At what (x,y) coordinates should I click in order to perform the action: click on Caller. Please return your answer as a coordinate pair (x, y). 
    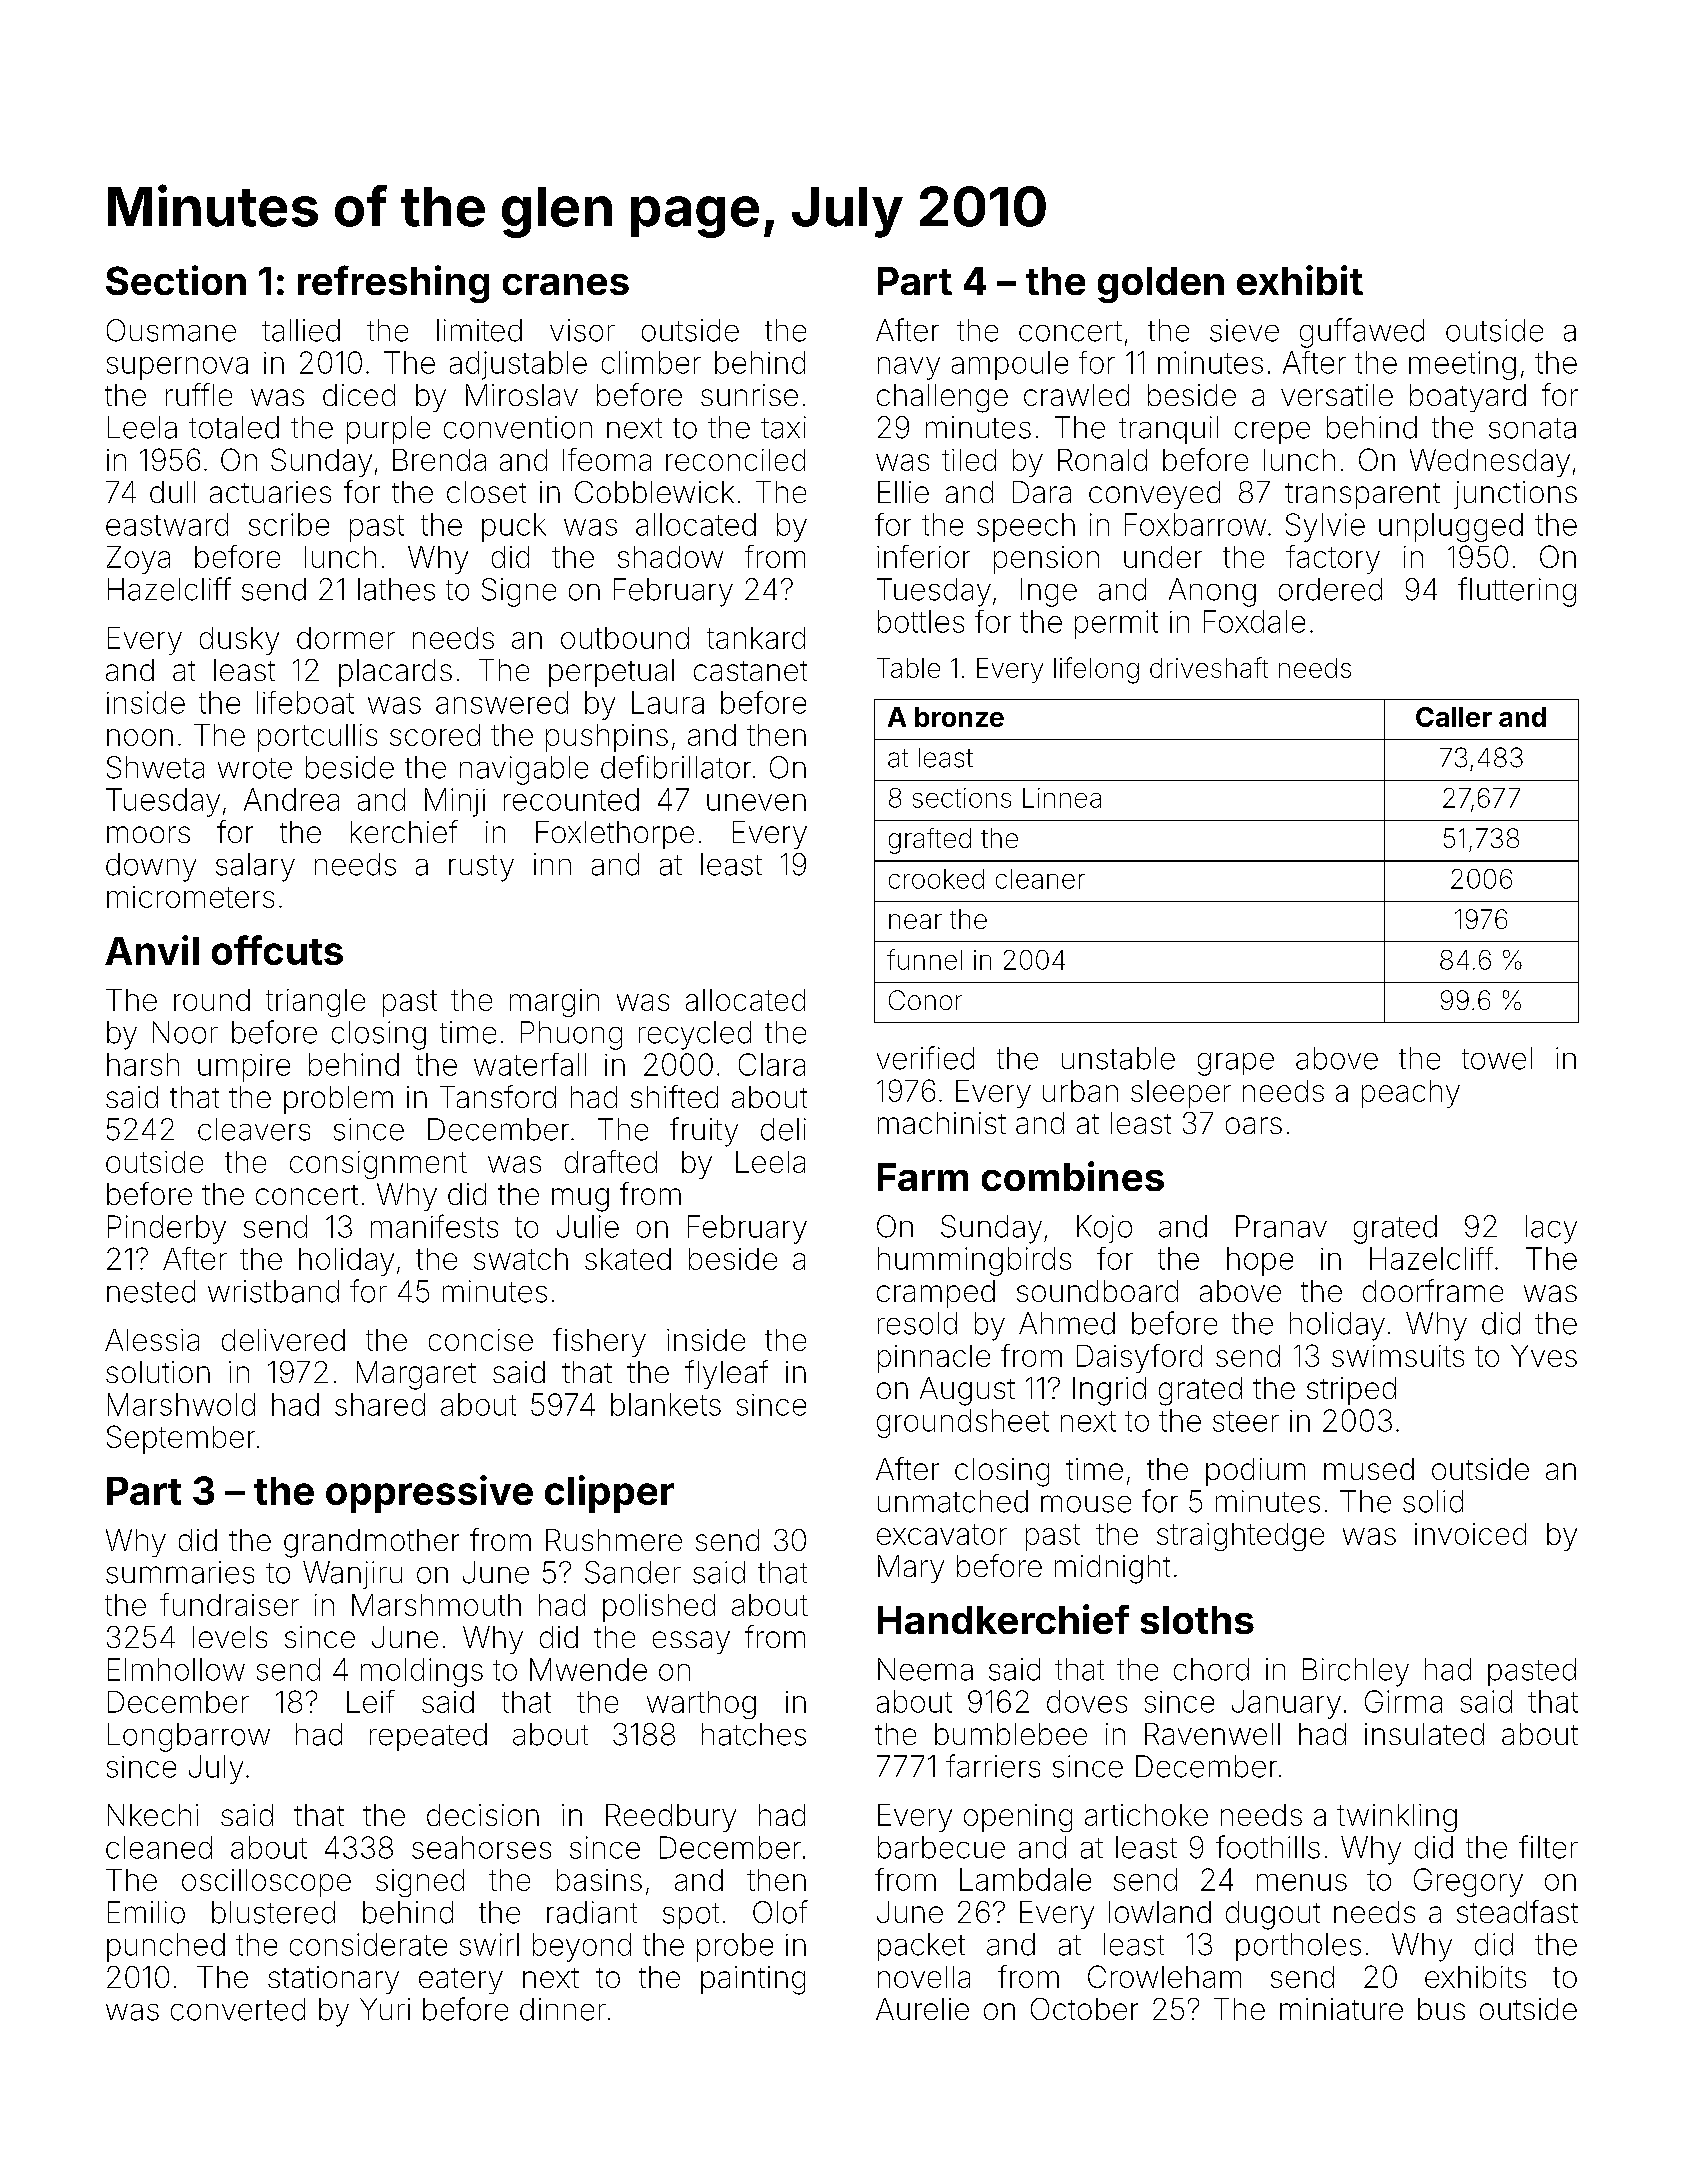
    Looking at the image, I should click on (1454, 717).
